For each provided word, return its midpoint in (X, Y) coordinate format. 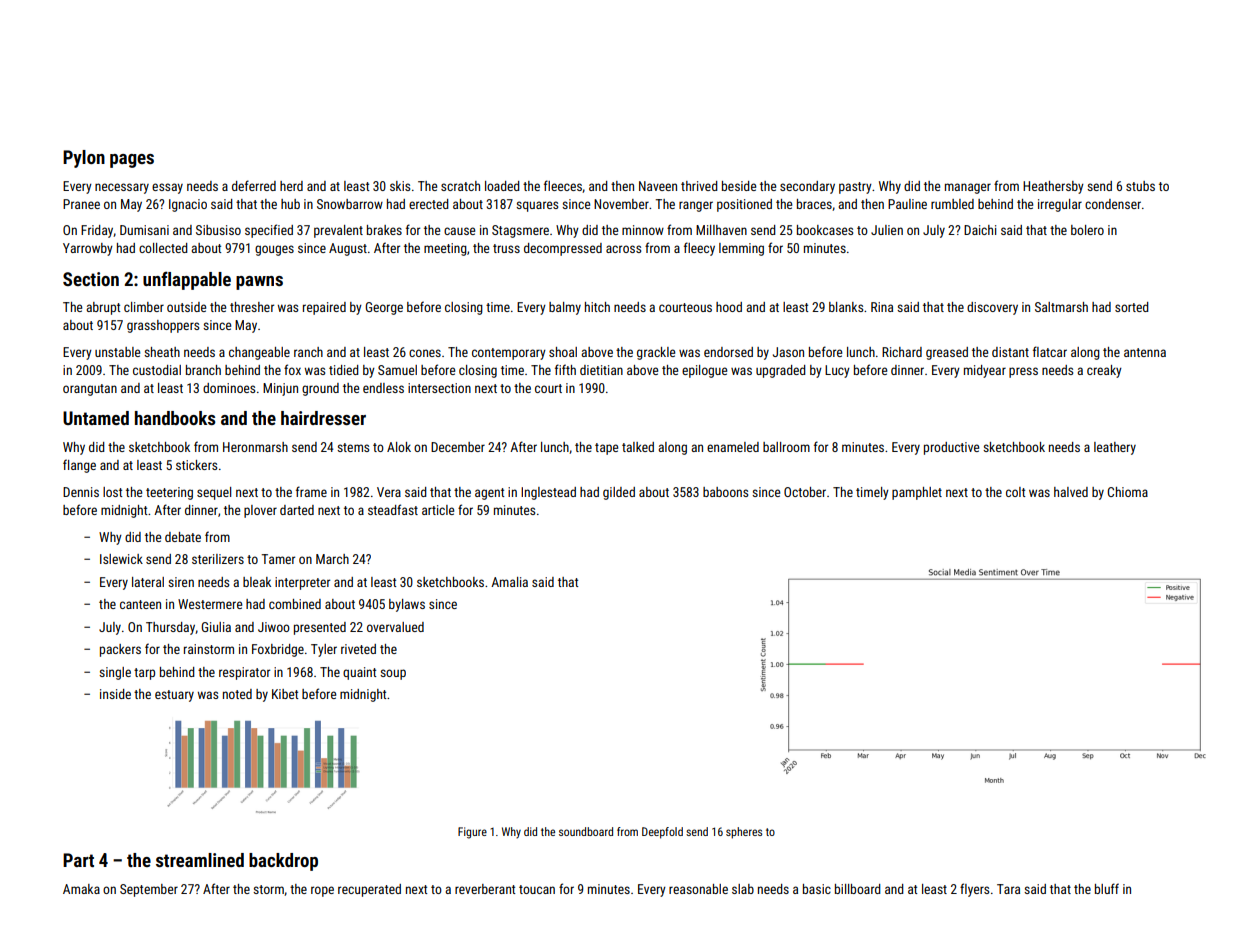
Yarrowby (88, 249)
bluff (1107, 888)
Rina (882, 307)
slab (743, 889)
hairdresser (323, 418)
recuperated (369, 890)
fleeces (563, 185)
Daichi (980, 230)
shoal (563, 352)
